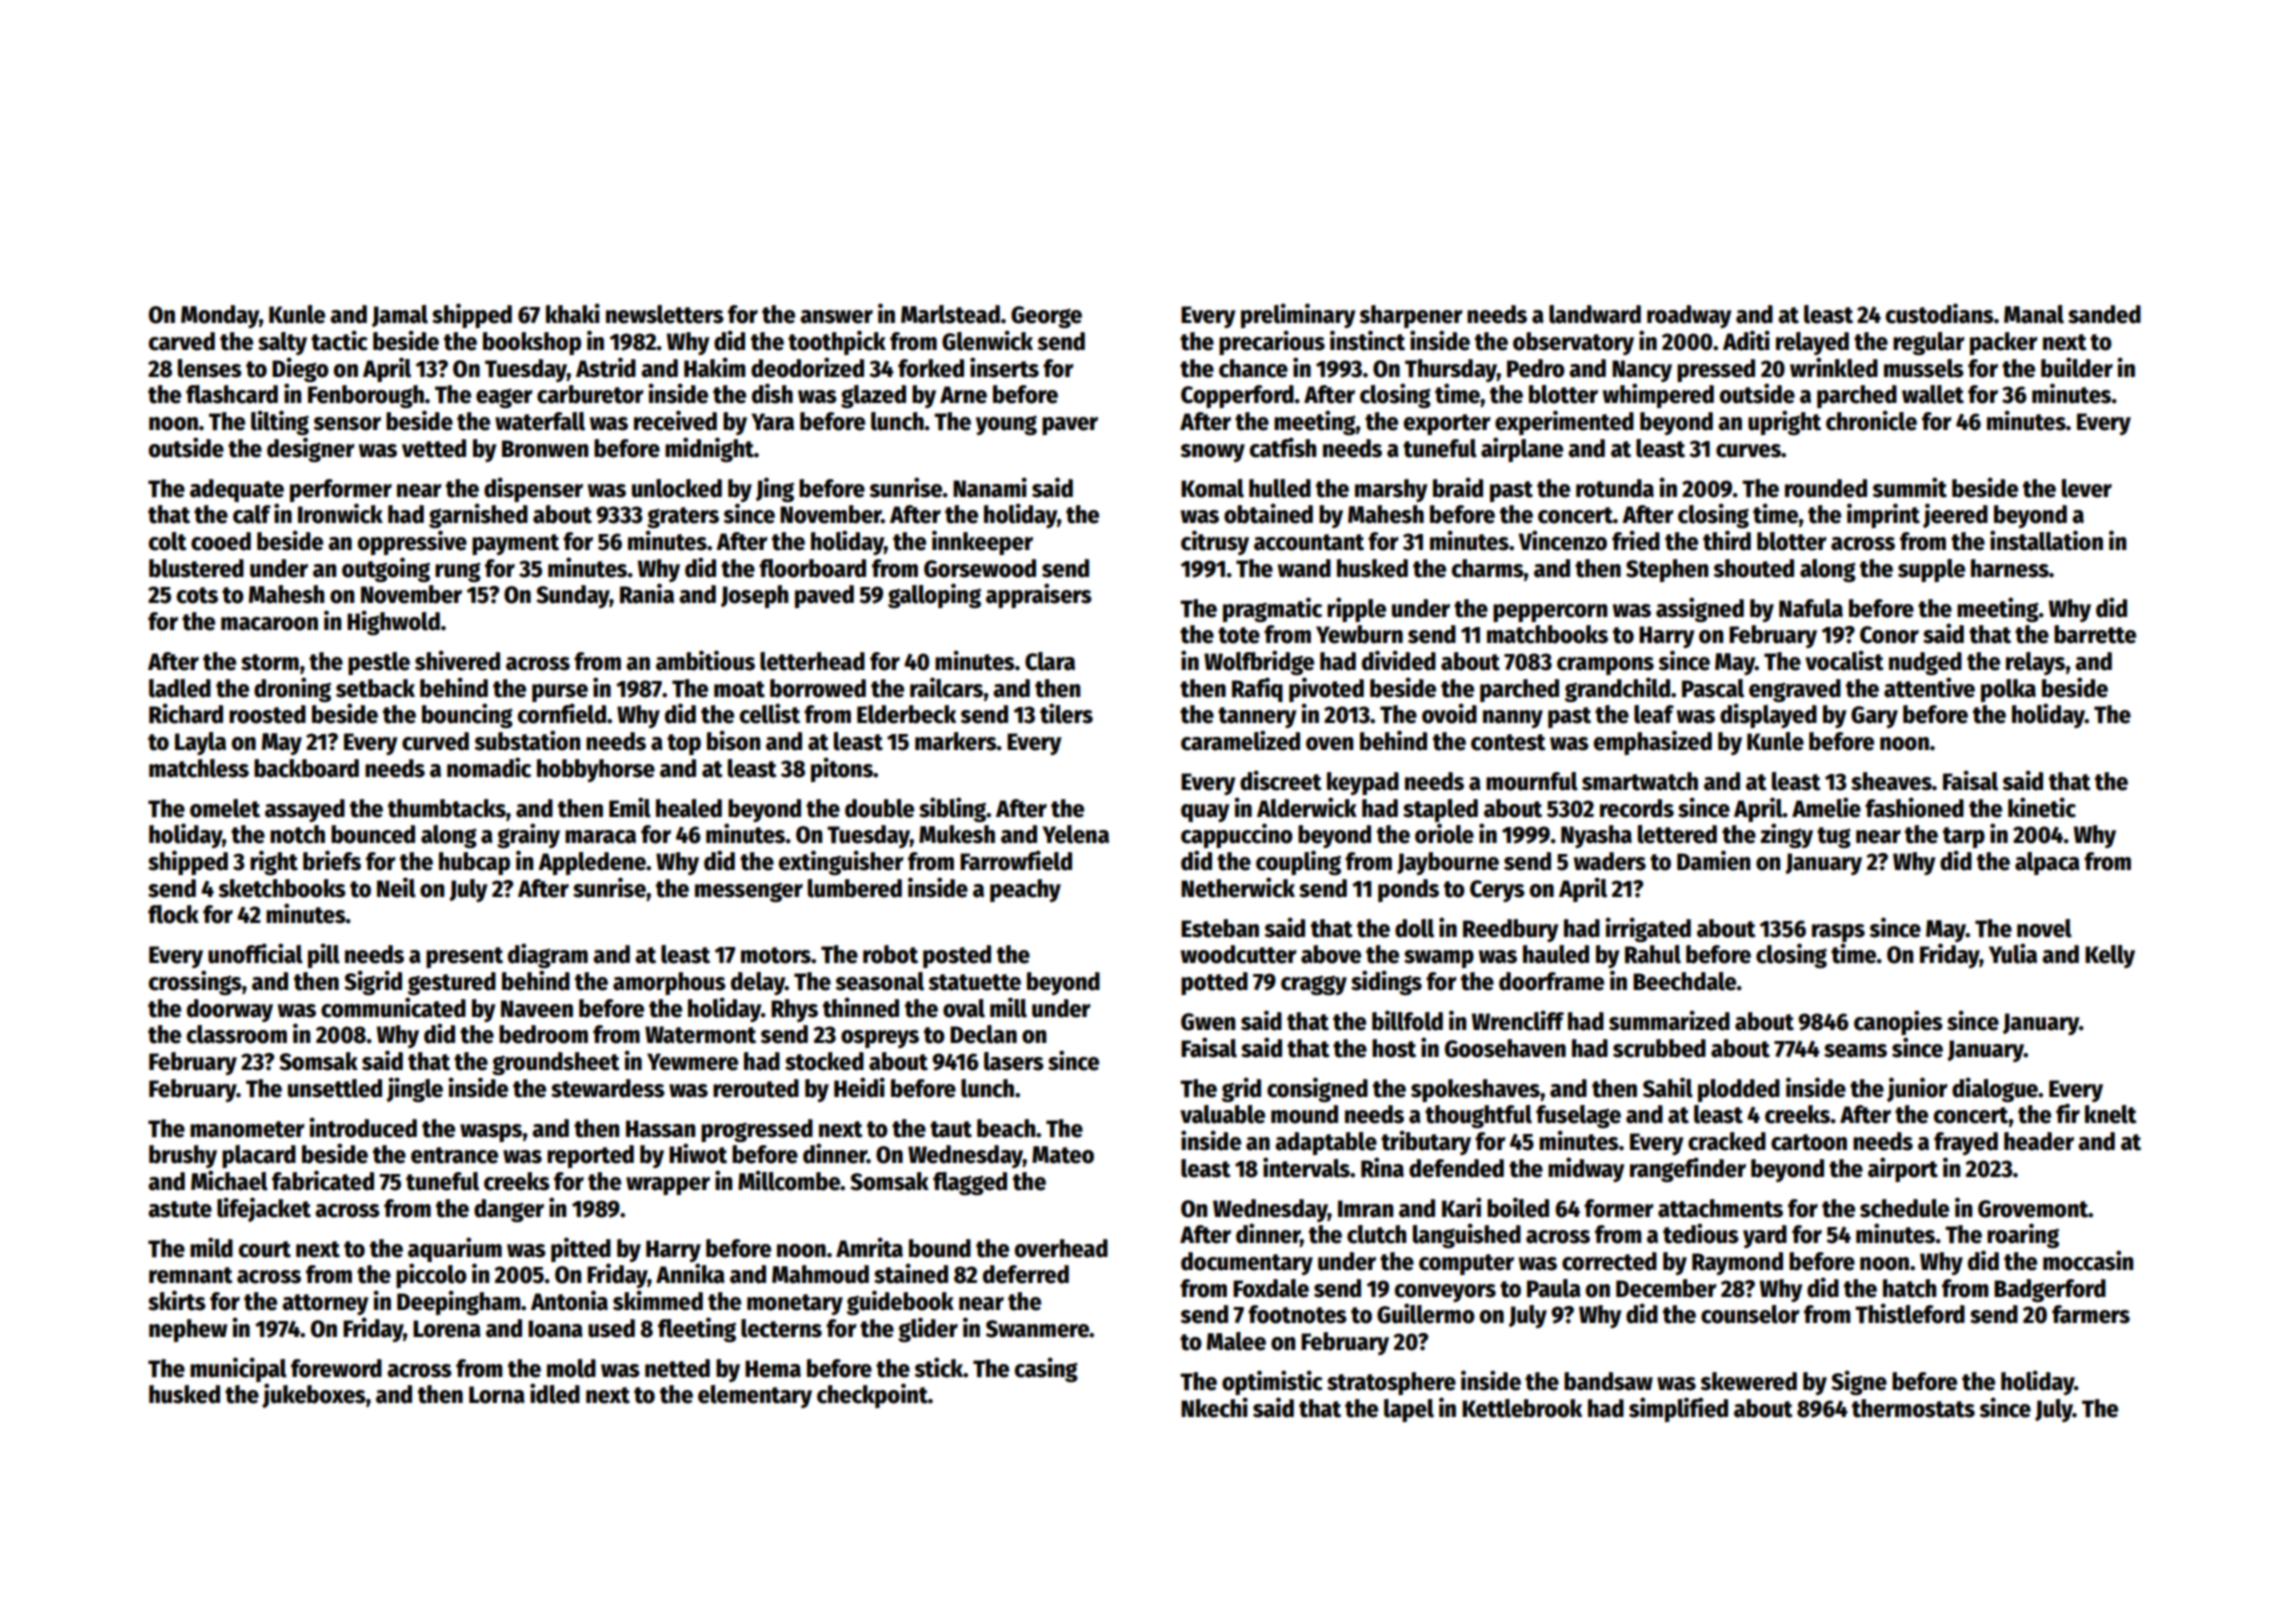  What do you see at coordinates (824, 596) in the screenshot?
I see `paved` at bounding box center [824, 596].
